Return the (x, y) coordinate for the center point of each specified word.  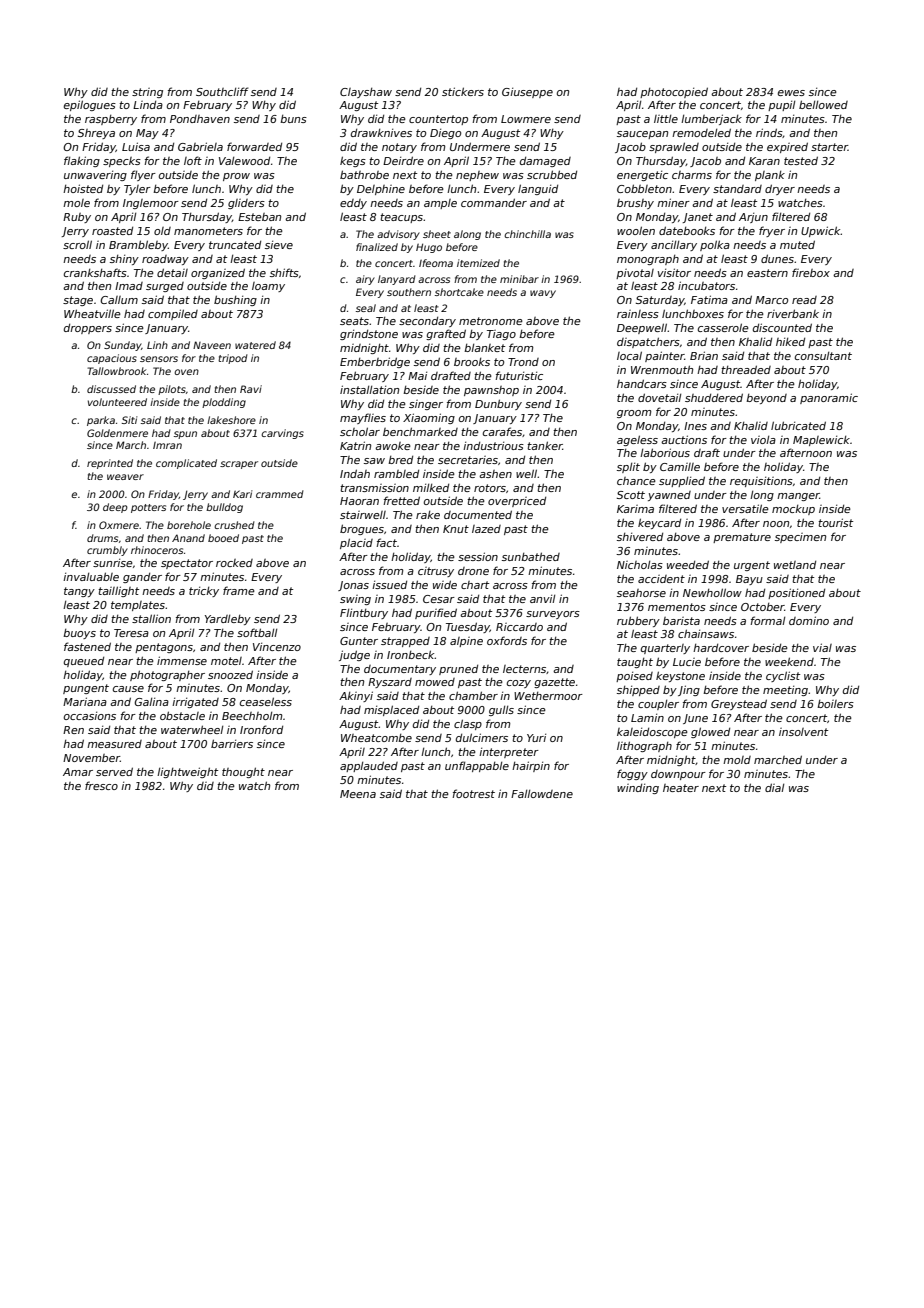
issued (389, 585)
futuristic (519, 375)
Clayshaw (366, 93)
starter (829, 147)
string (147, 93)
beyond (766, 399)
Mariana (85, 701)
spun (185, 435)
